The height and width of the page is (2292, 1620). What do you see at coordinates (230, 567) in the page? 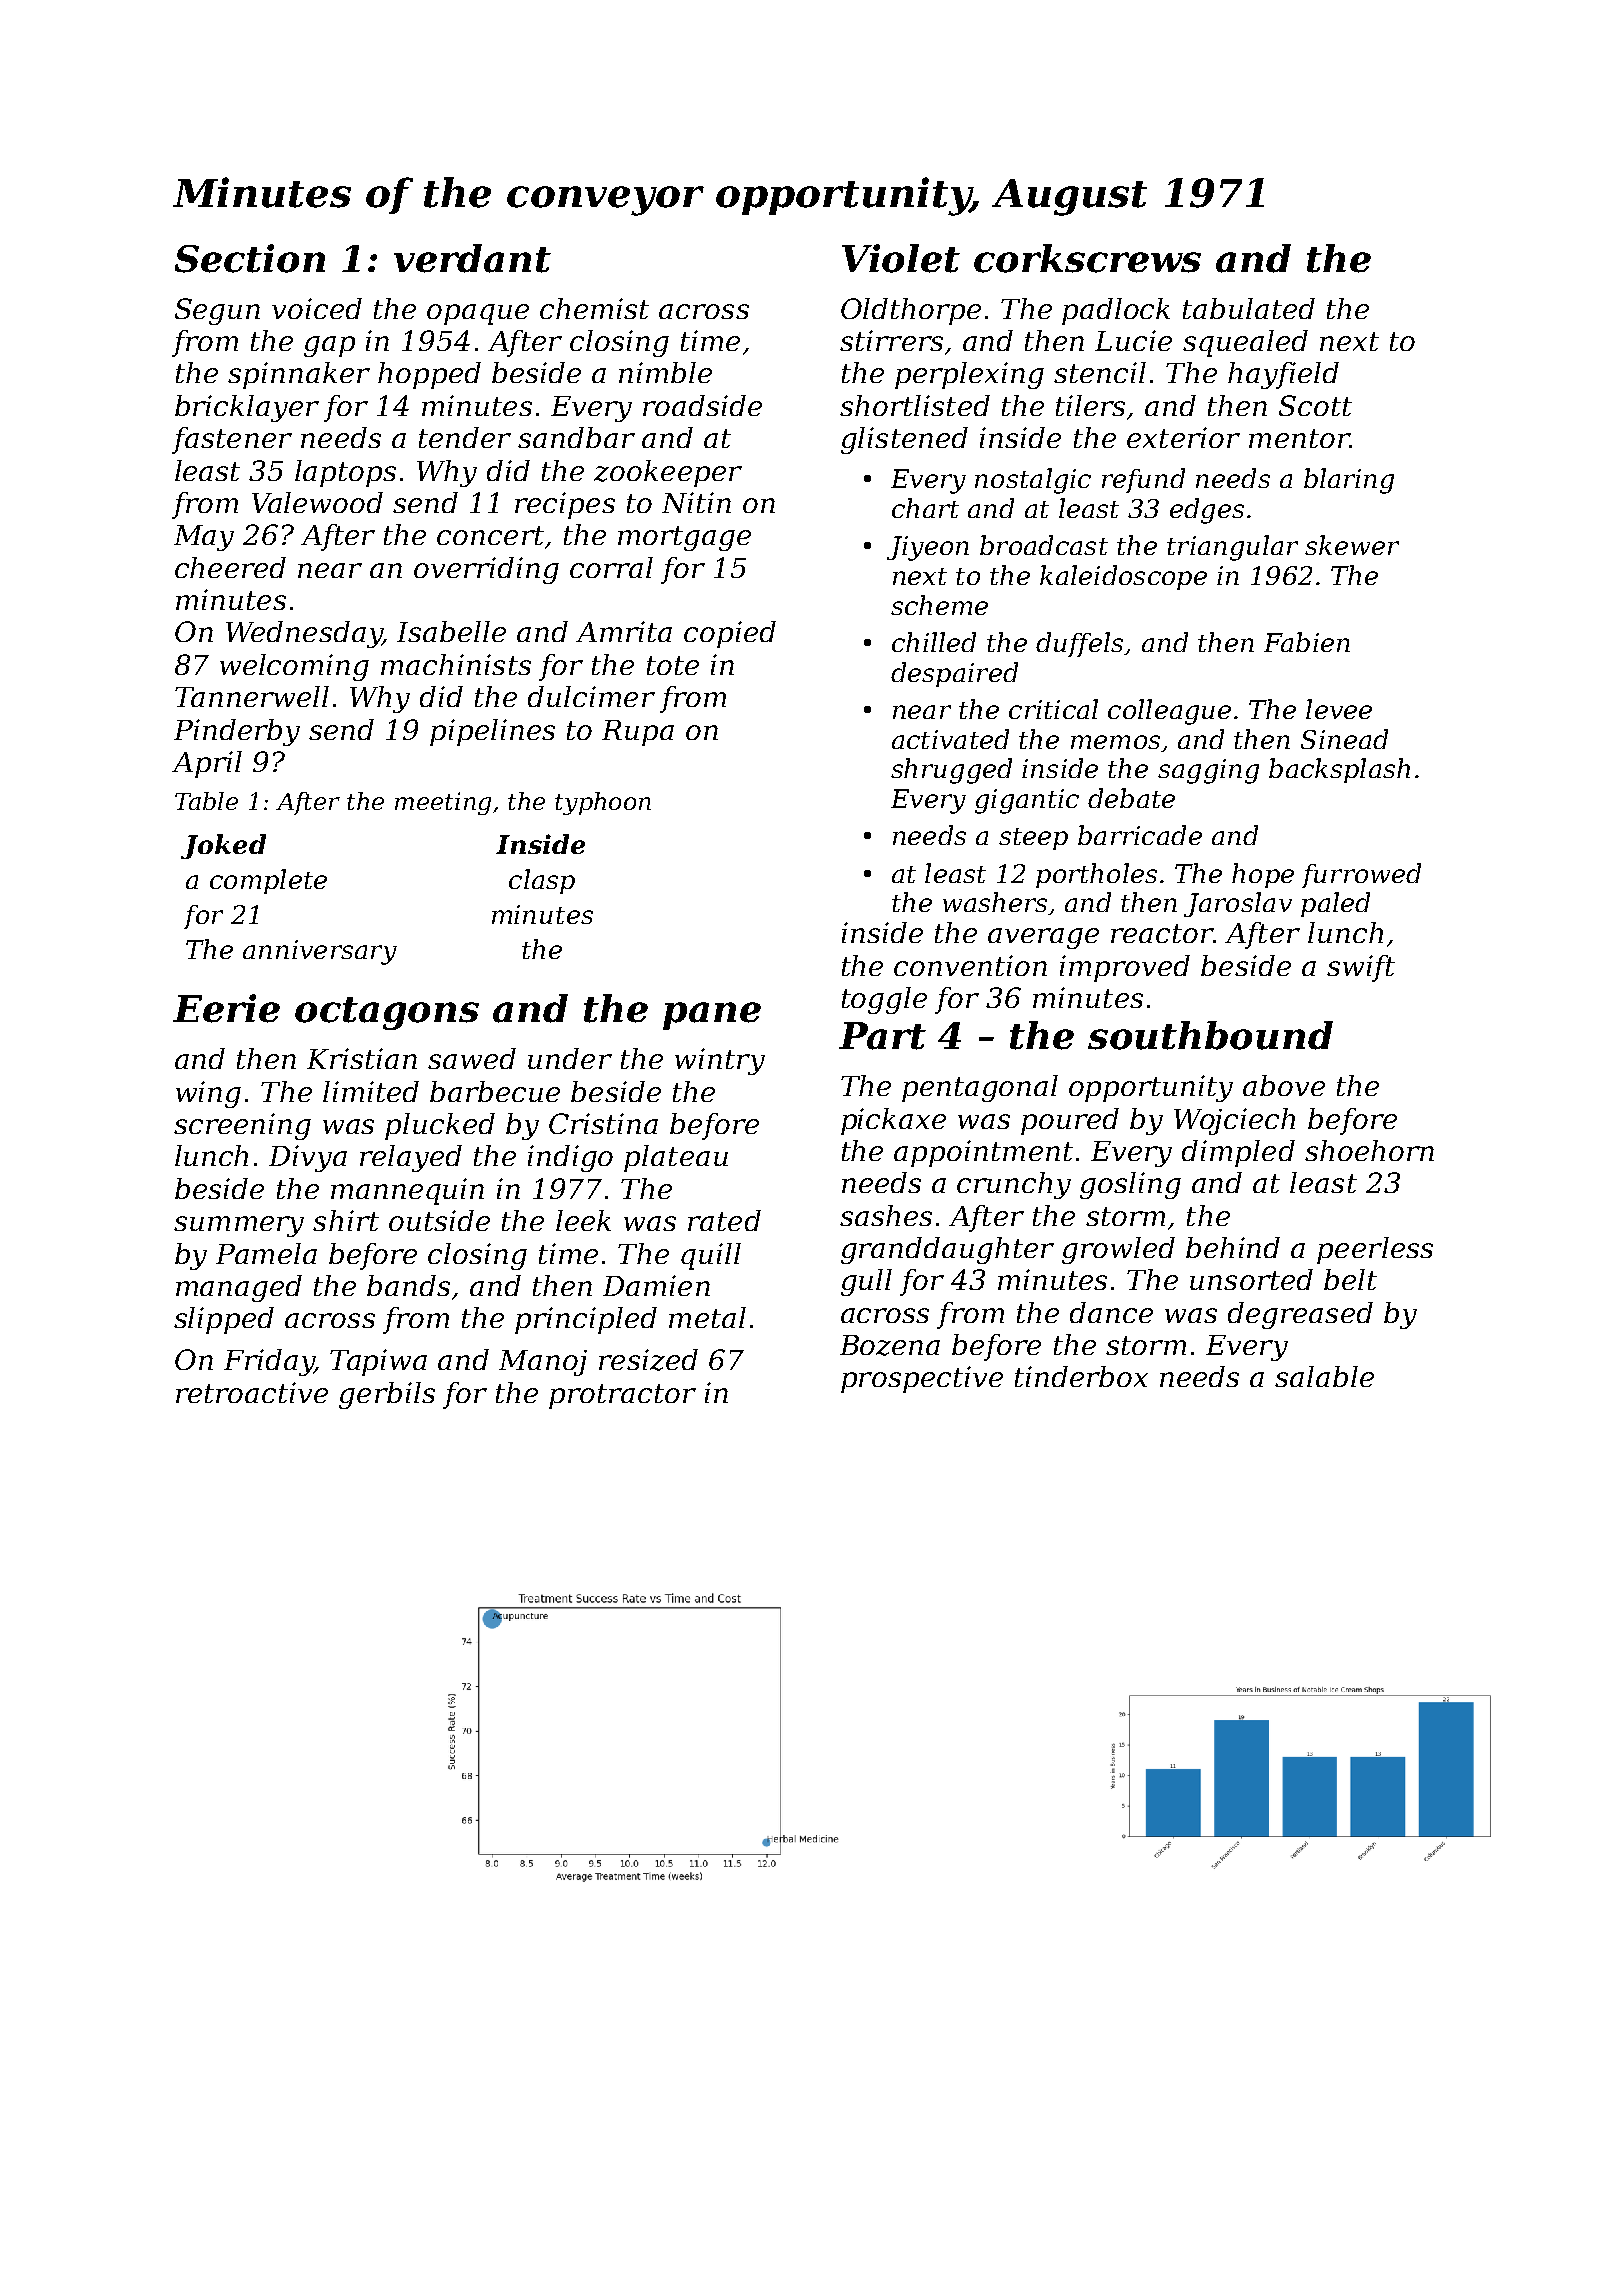
I see `cheered` at bounding box center [230, 567].
